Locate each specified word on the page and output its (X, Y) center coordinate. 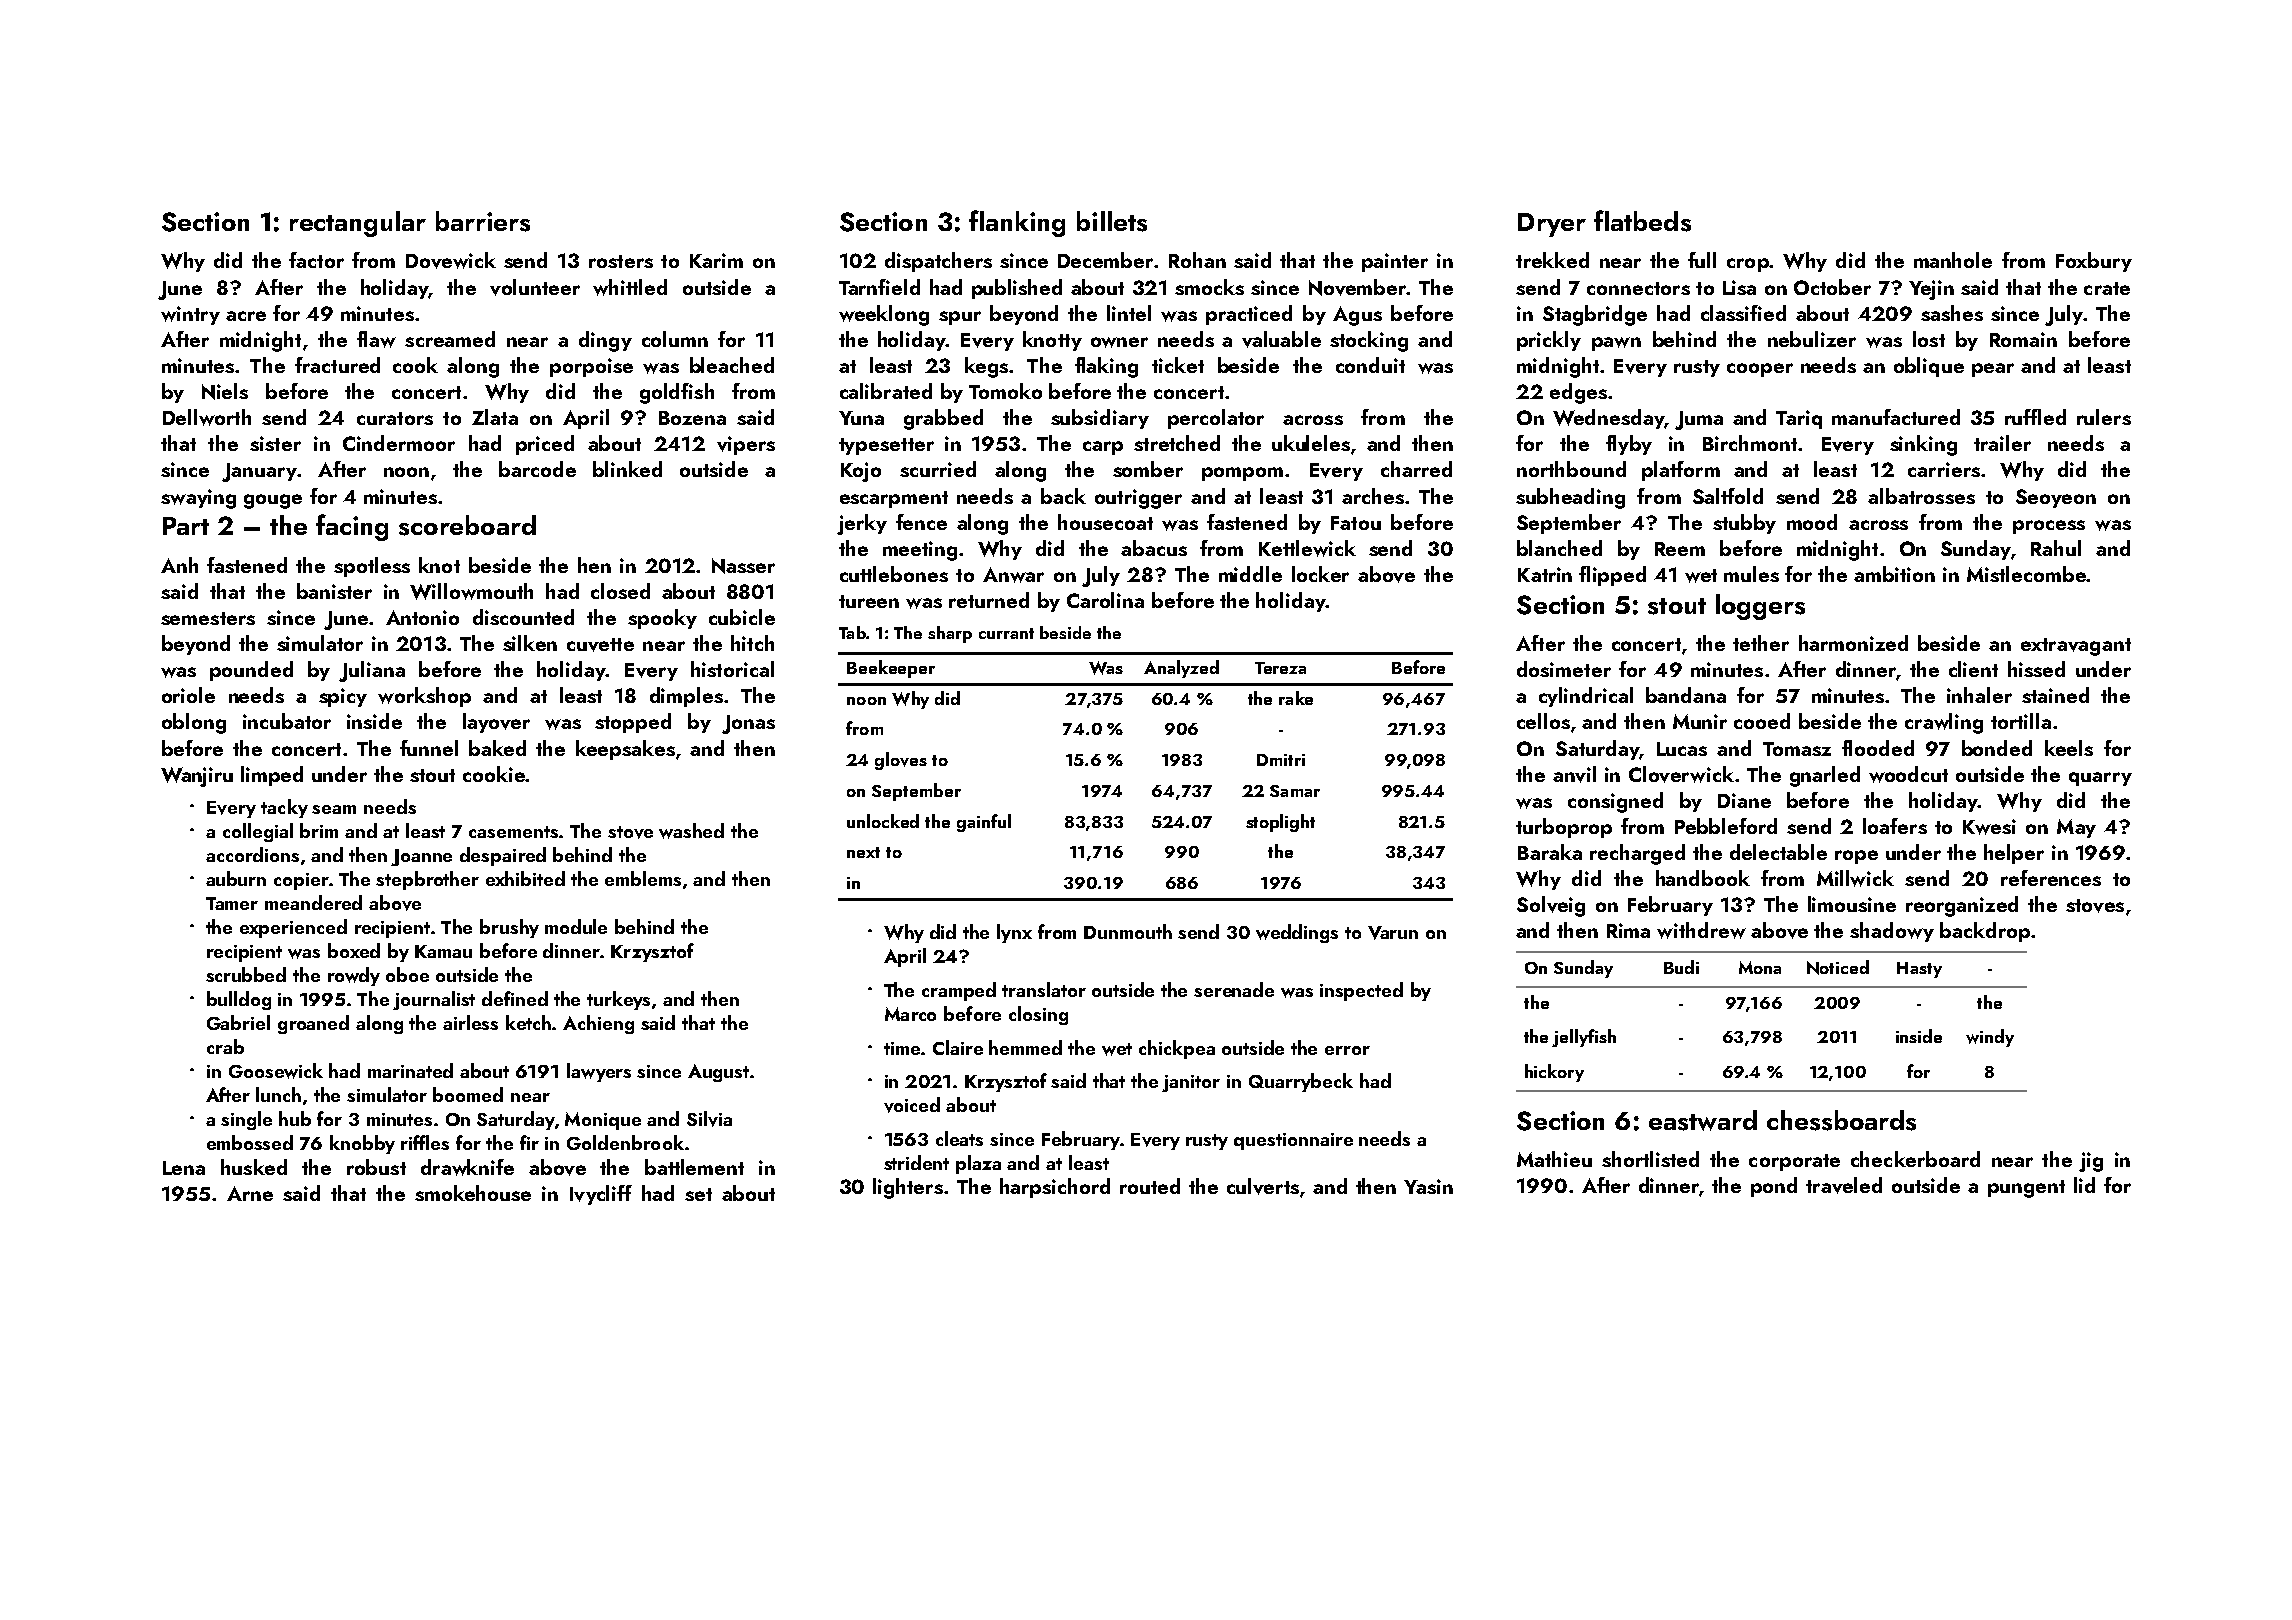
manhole (1953, 260)
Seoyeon (2056, 498)
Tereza (1280, 668)
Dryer (1552, 225)
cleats (959, 1138)
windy (1990, 1038)
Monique (603, 1121)
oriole (188, 695)
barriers (483, 221)
